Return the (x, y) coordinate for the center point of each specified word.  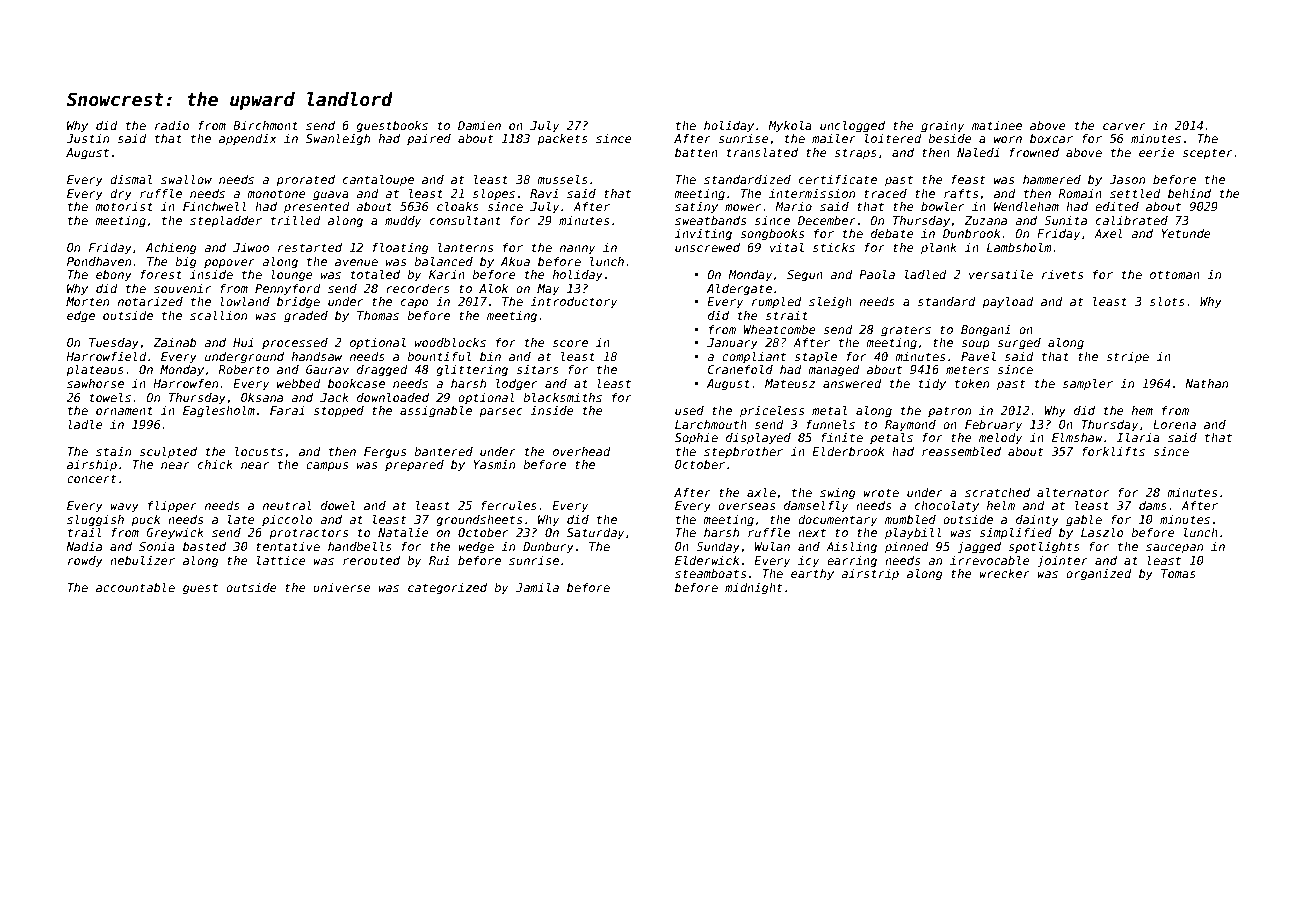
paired (429, 140)
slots (1167, 301)
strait (787, 315)
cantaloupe (378, 181)
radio (172, 125)
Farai (287, 410)
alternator (1073, 492)
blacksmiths (562, 397)
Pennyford (288, 290)
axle (761, 492)
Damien (479, 125)
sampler (1088, 385)
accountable (135, 587)
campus (327, 467)
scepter (1207, 154)
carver (1124, 126)
